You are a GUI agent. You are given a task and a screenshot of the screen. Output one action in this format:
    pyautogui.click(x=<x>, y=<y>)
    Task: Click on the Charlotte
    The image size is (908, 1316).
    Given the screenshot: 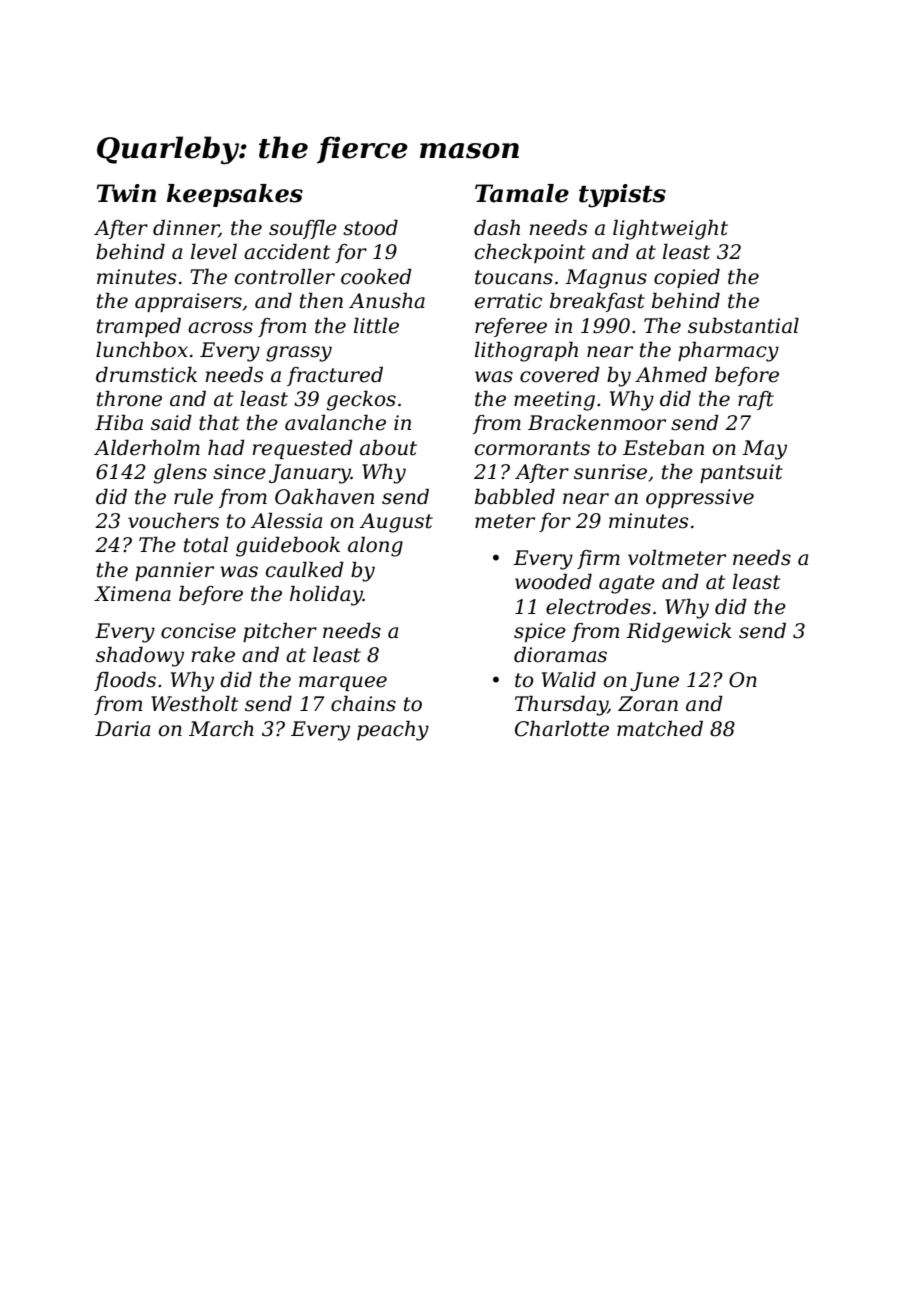 What is the action you would take?
    pyautogui.click(x=562, y=729)
